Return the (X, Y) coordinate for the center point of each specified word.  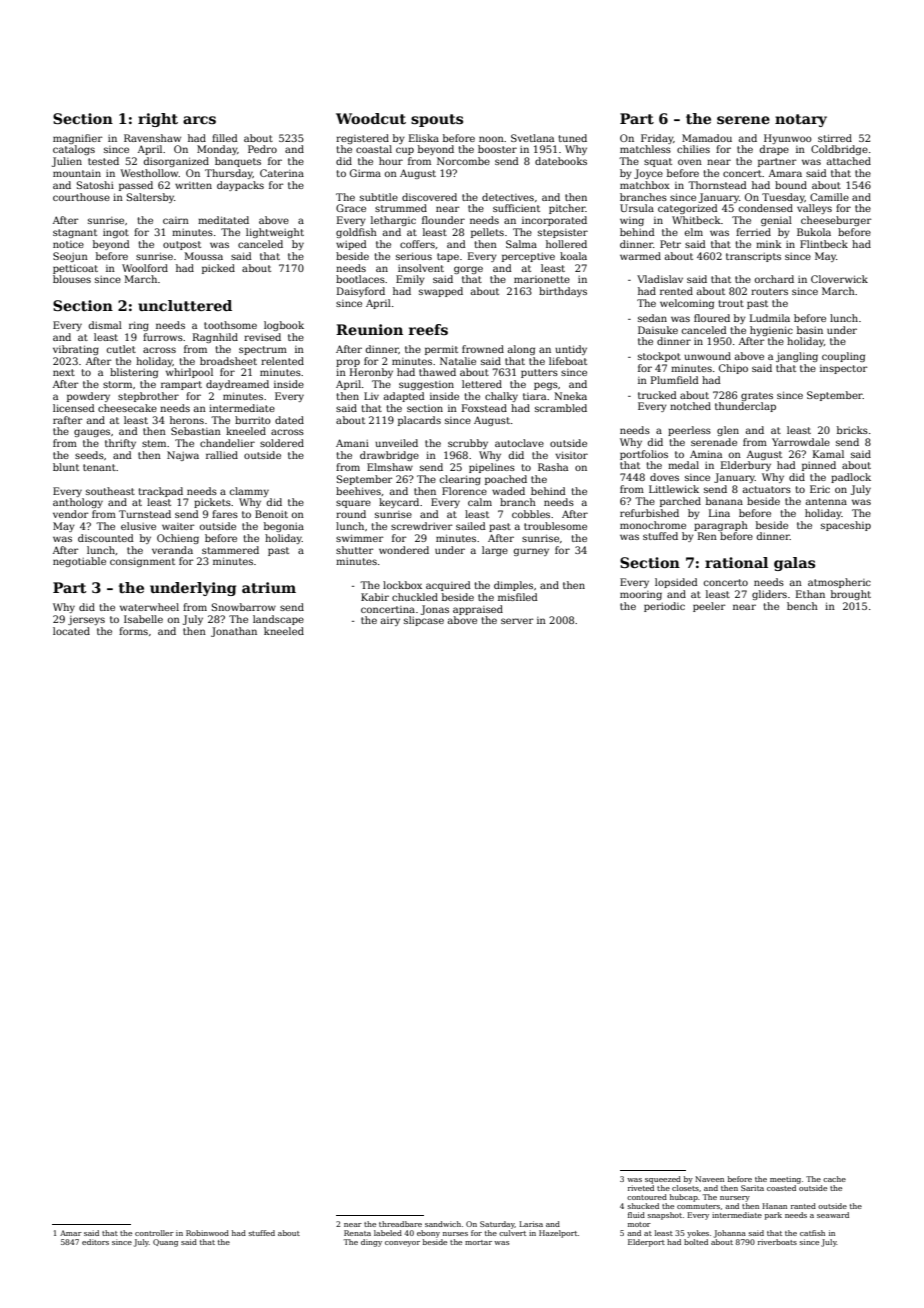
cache (834, 1179)
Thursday (229, 174)
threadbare (400, 1224)
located (71, 631)
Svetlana (532, 138)
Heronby (371, 373)
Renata (357, 1233)
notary (801, 120)
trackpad (160, 492)
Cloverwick (839, 279)
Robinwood (207, 1233)
